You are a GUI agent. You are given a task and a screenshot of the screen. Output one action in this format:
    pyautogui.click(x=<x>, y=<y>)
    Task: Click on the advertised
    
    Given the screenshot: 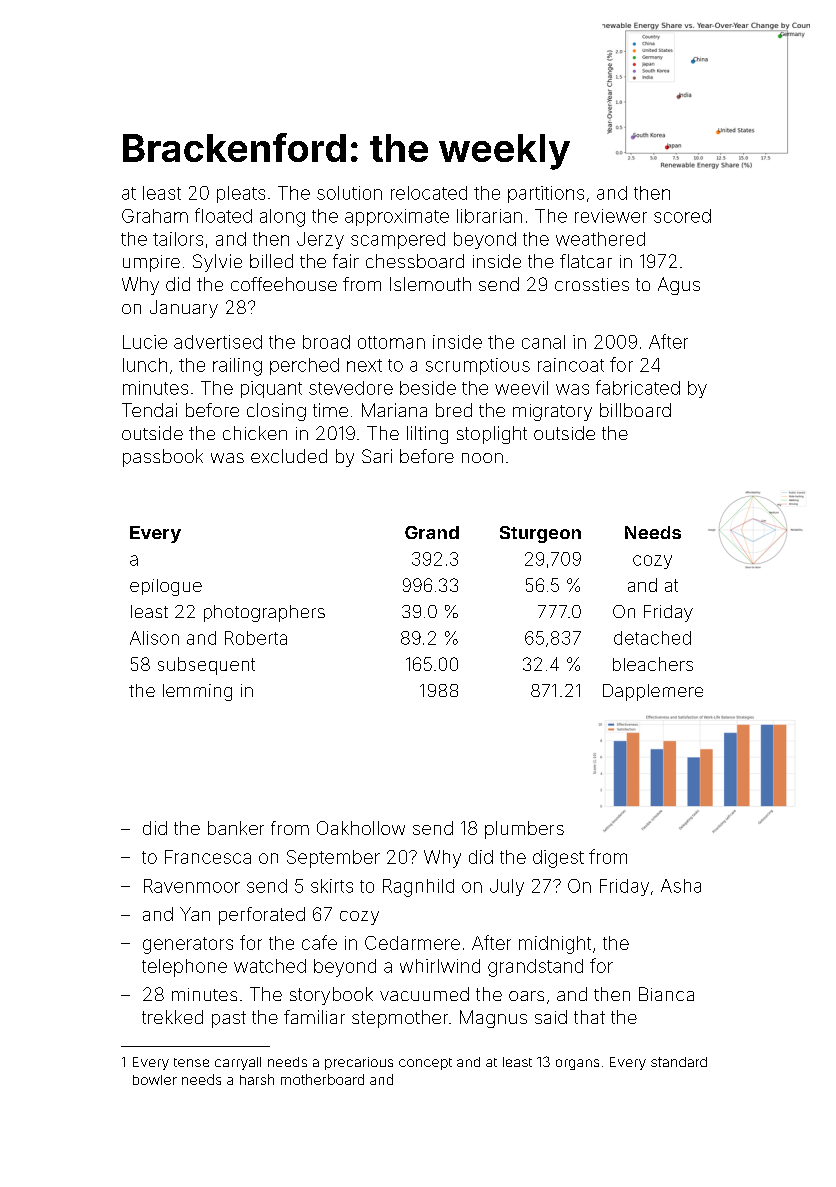 What is the action you would take?
    pyautogui.click(x=218, y=342)
